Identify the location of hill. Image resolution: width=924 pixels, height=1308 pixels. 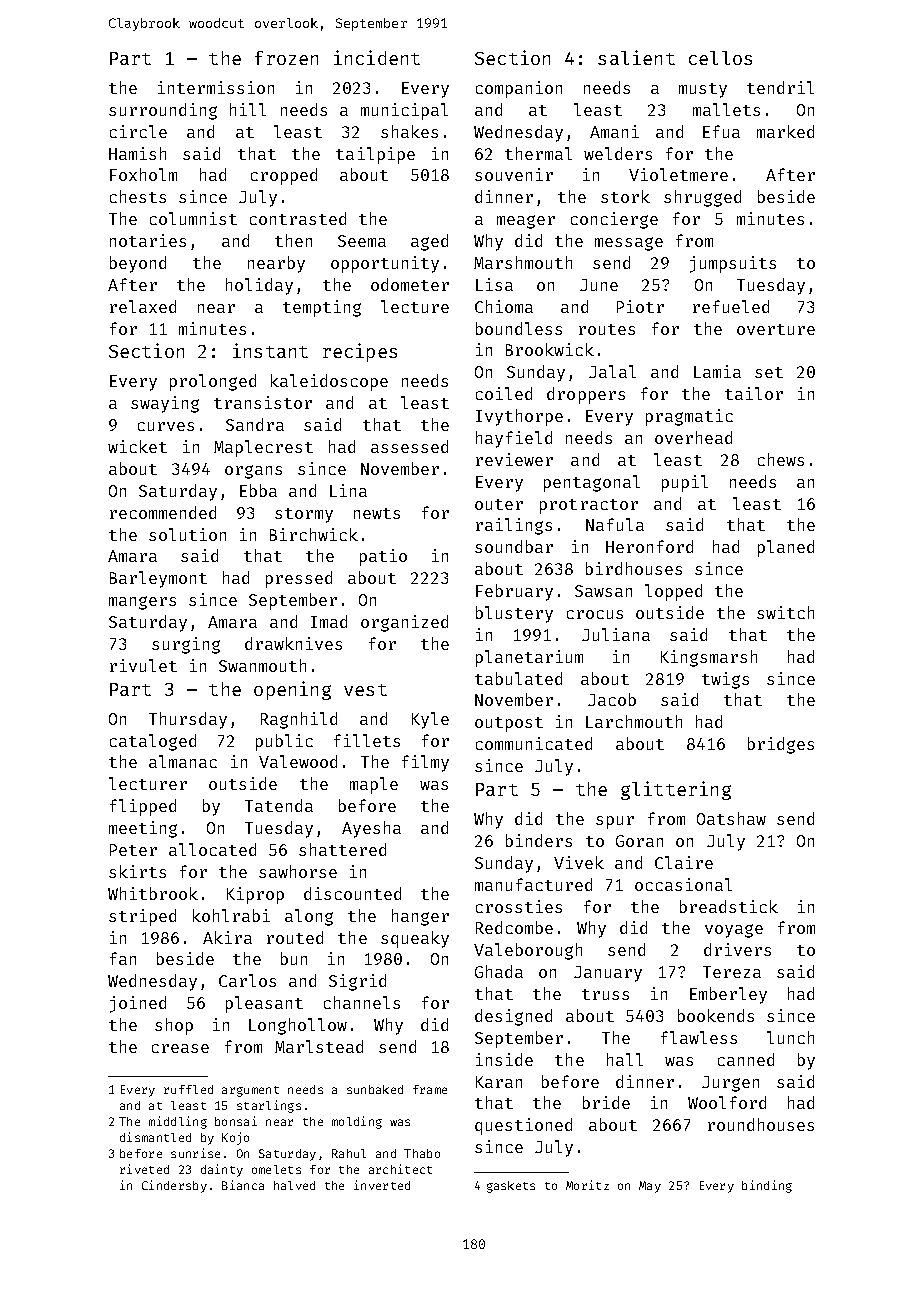
(248, 109).
